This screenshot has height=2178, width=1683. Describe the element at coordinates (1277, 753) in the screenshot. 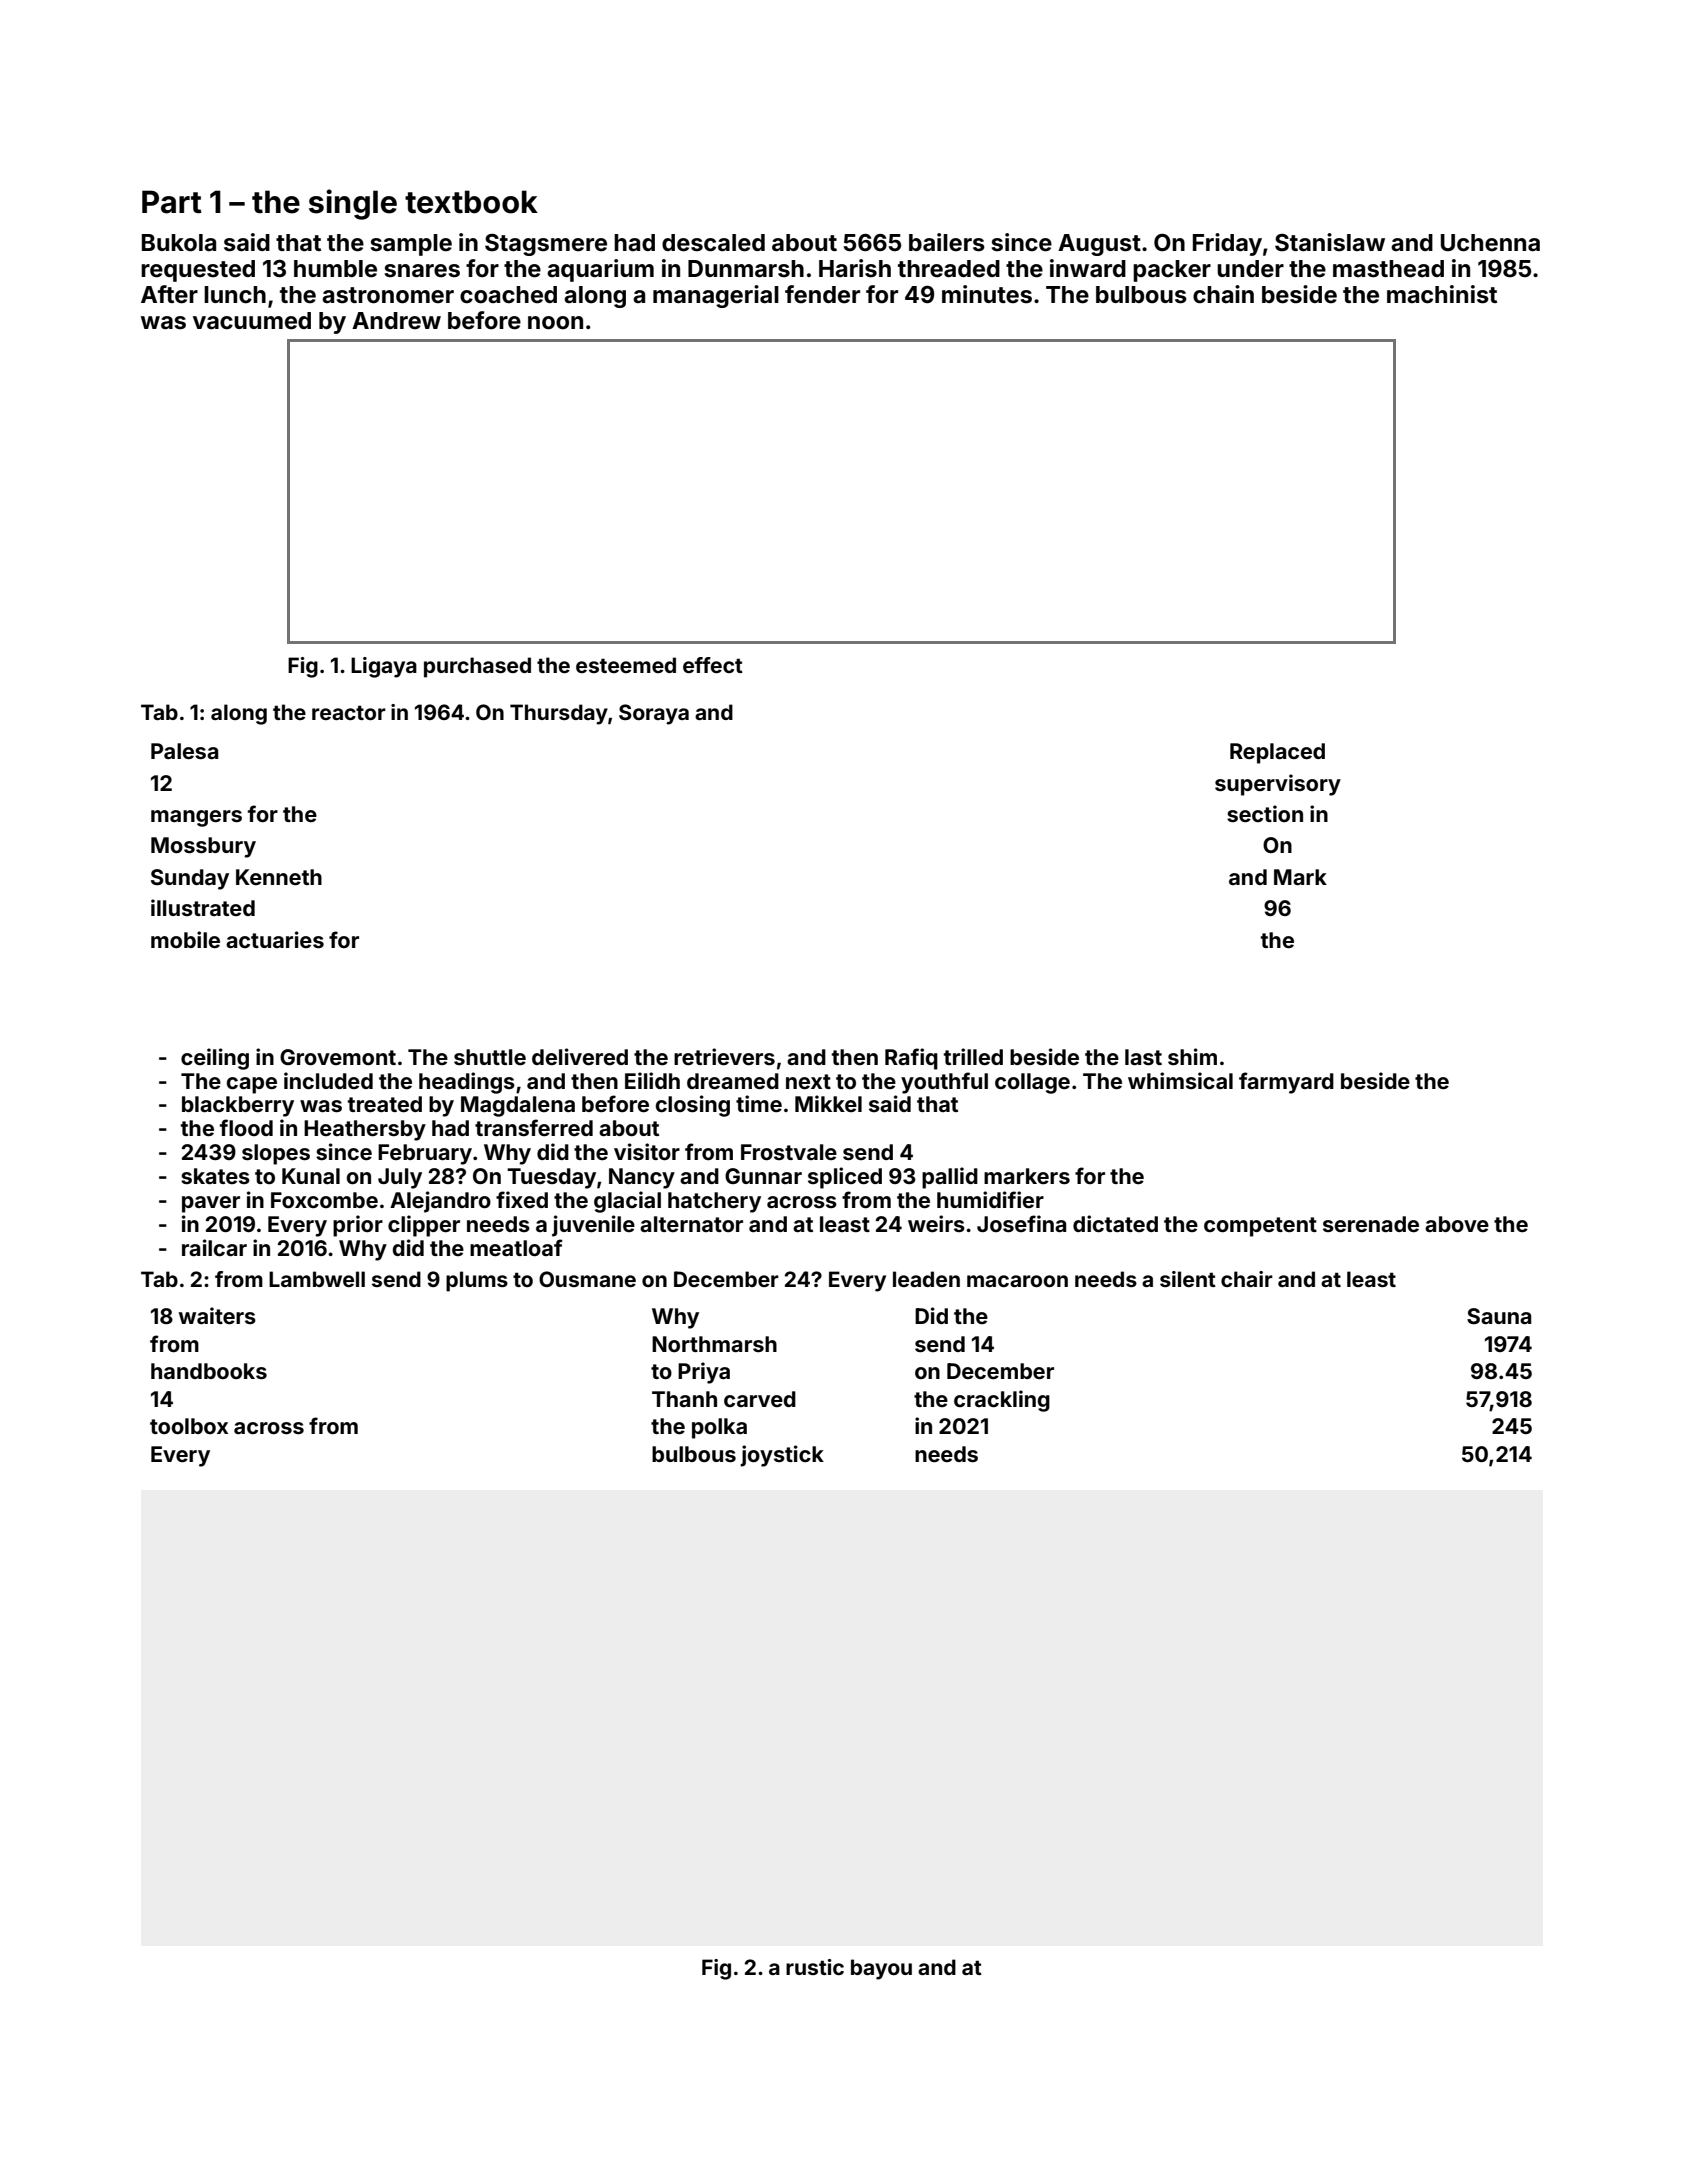

I see `Replaced` at that location.
